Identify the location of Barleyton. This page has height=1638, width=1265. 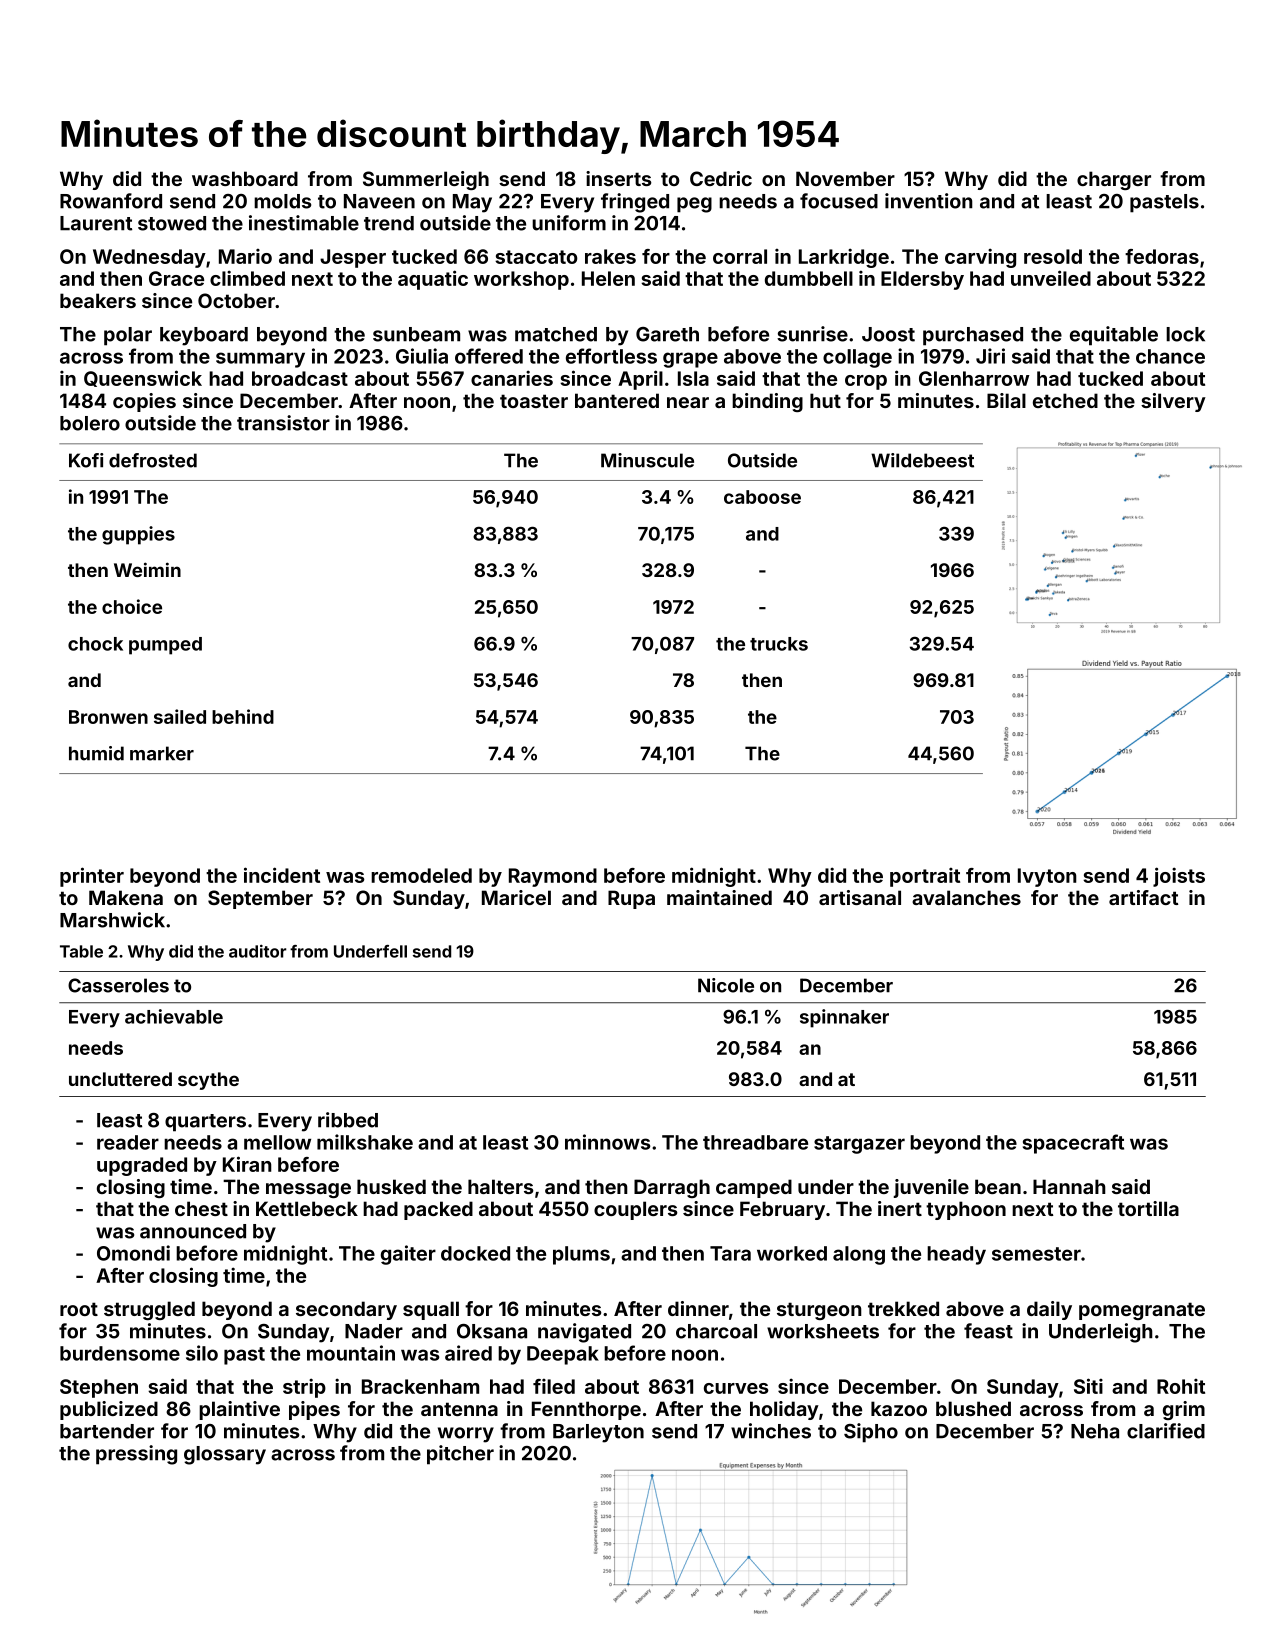
(598, 1433).
